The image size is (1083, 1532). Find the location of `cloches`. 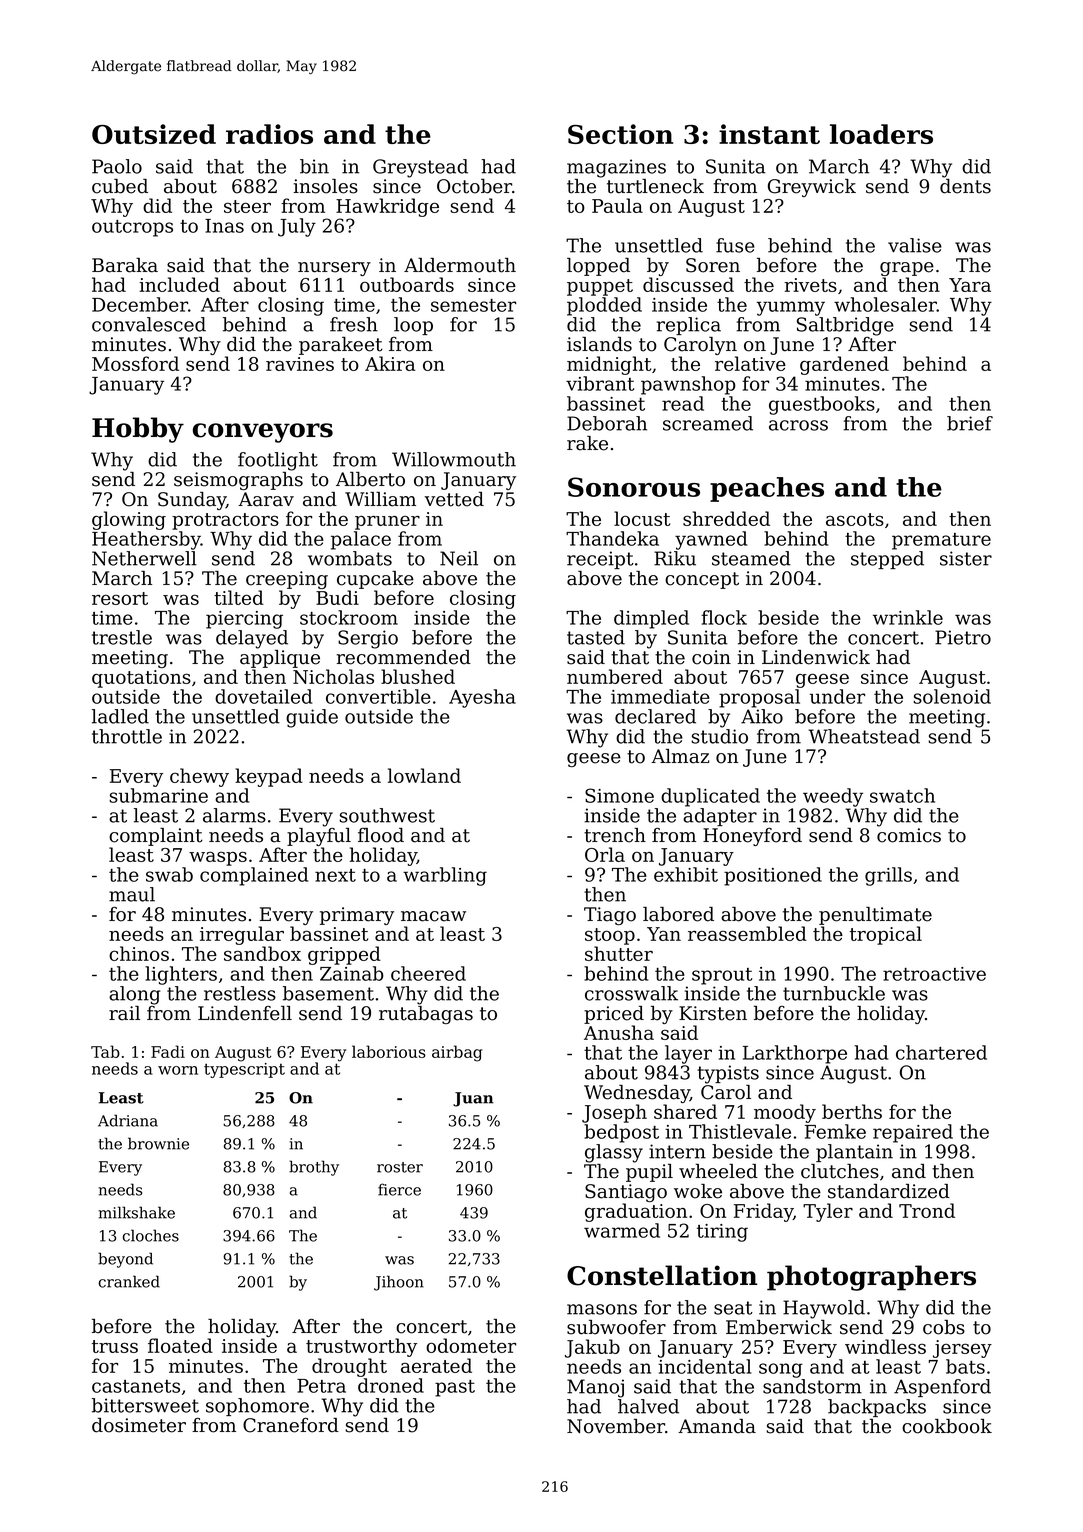

cloches is located at coordinates (151, 1235).
